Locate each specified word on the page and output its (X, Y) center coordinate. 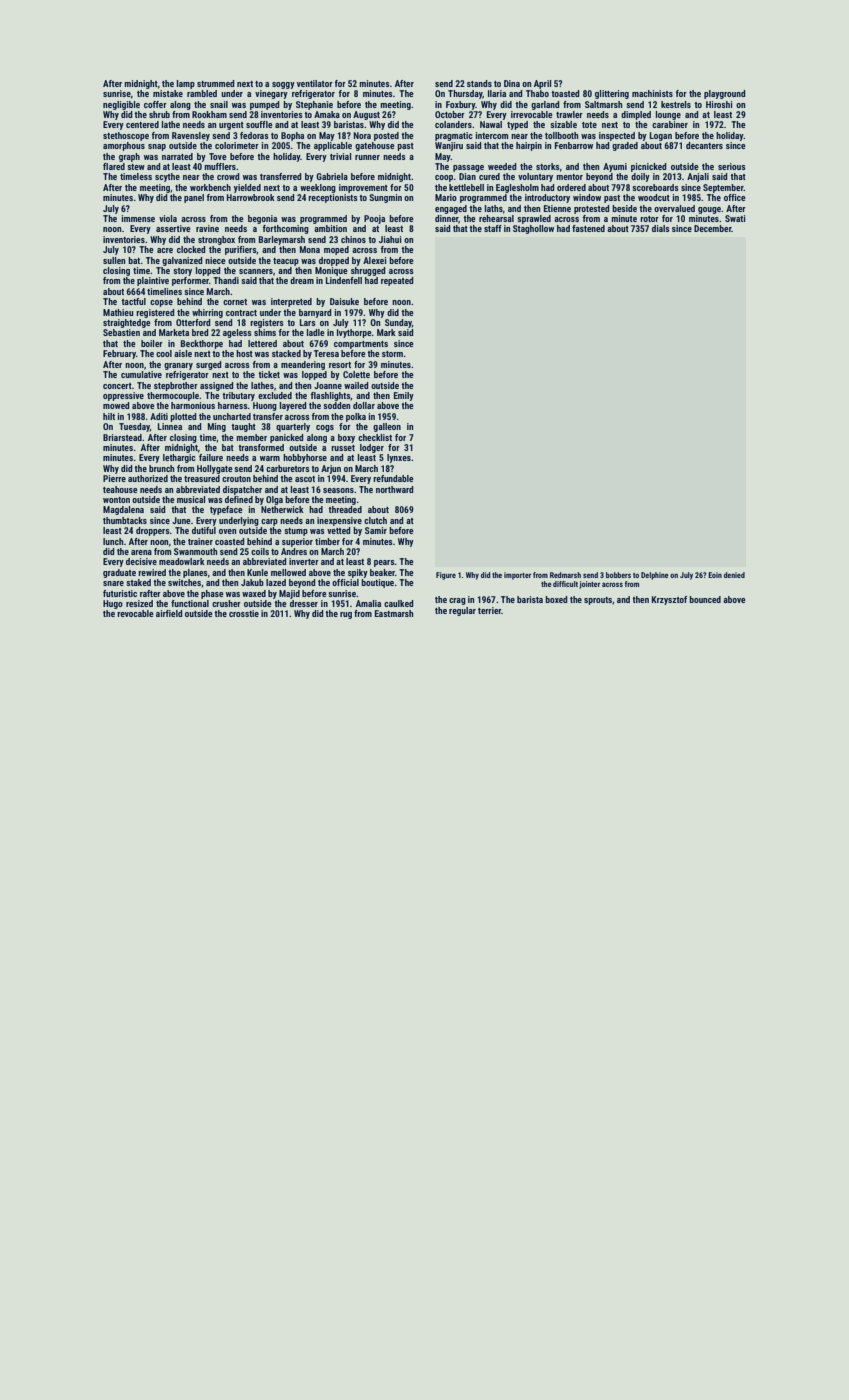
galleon (387, 427)
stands (479, 83)
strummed (216, 83)
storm (392, 354)
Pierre (114, 478)
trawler (569, 114)
